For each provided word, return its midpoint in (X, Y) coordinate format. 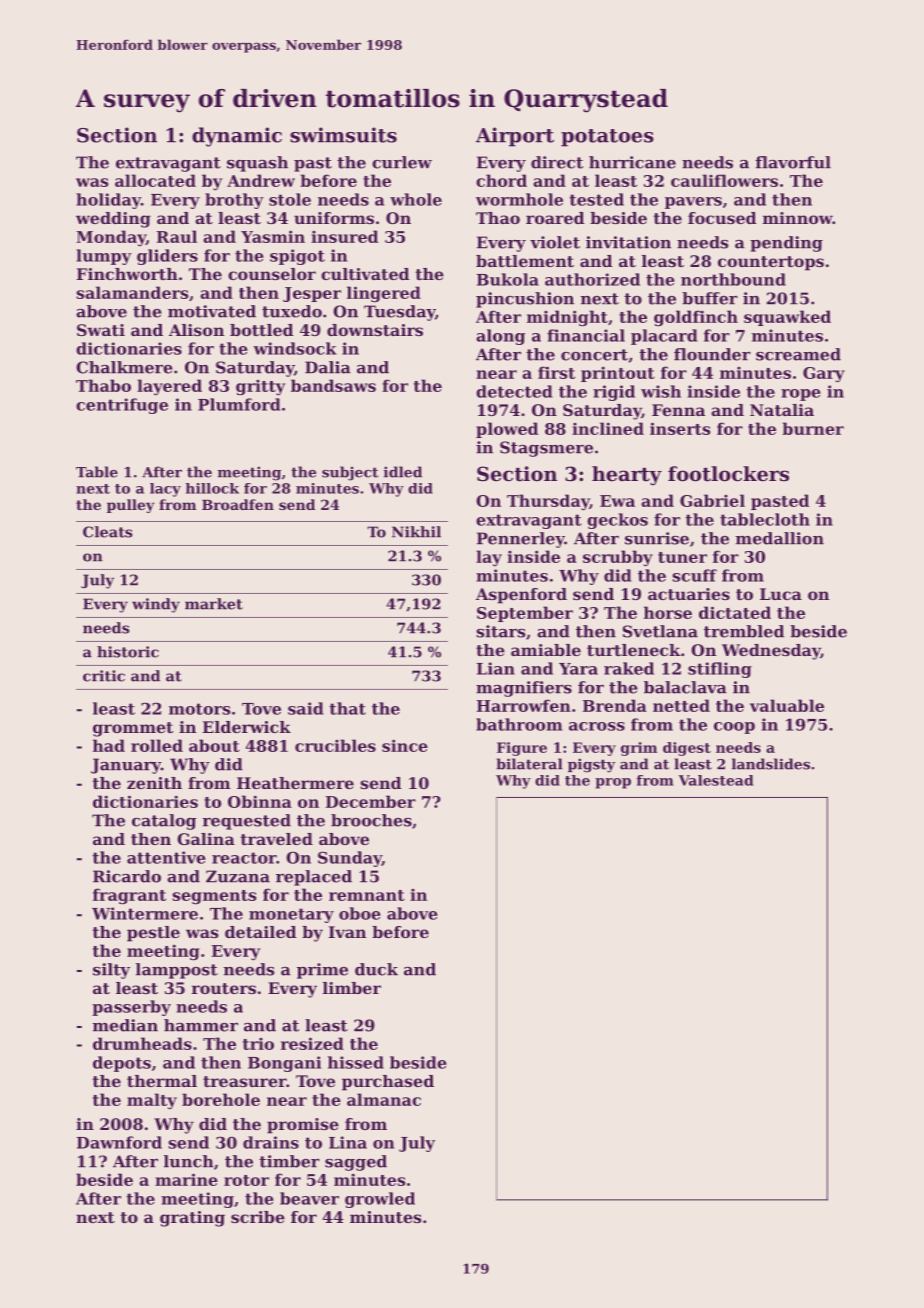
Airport (515, 137)
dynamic (237, 137)
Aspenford (521, 596)
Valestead (716, 780)
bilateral (530, 764)
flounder (712, 354)
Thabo (103, 385)
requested (246, 822)
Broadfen (238, 504)
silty (111, 971)
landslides (771, 764)
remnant (367, 895)
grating (192, 1219)
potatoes (607, 138)
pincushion (525, 300)
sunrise (657, 538)
